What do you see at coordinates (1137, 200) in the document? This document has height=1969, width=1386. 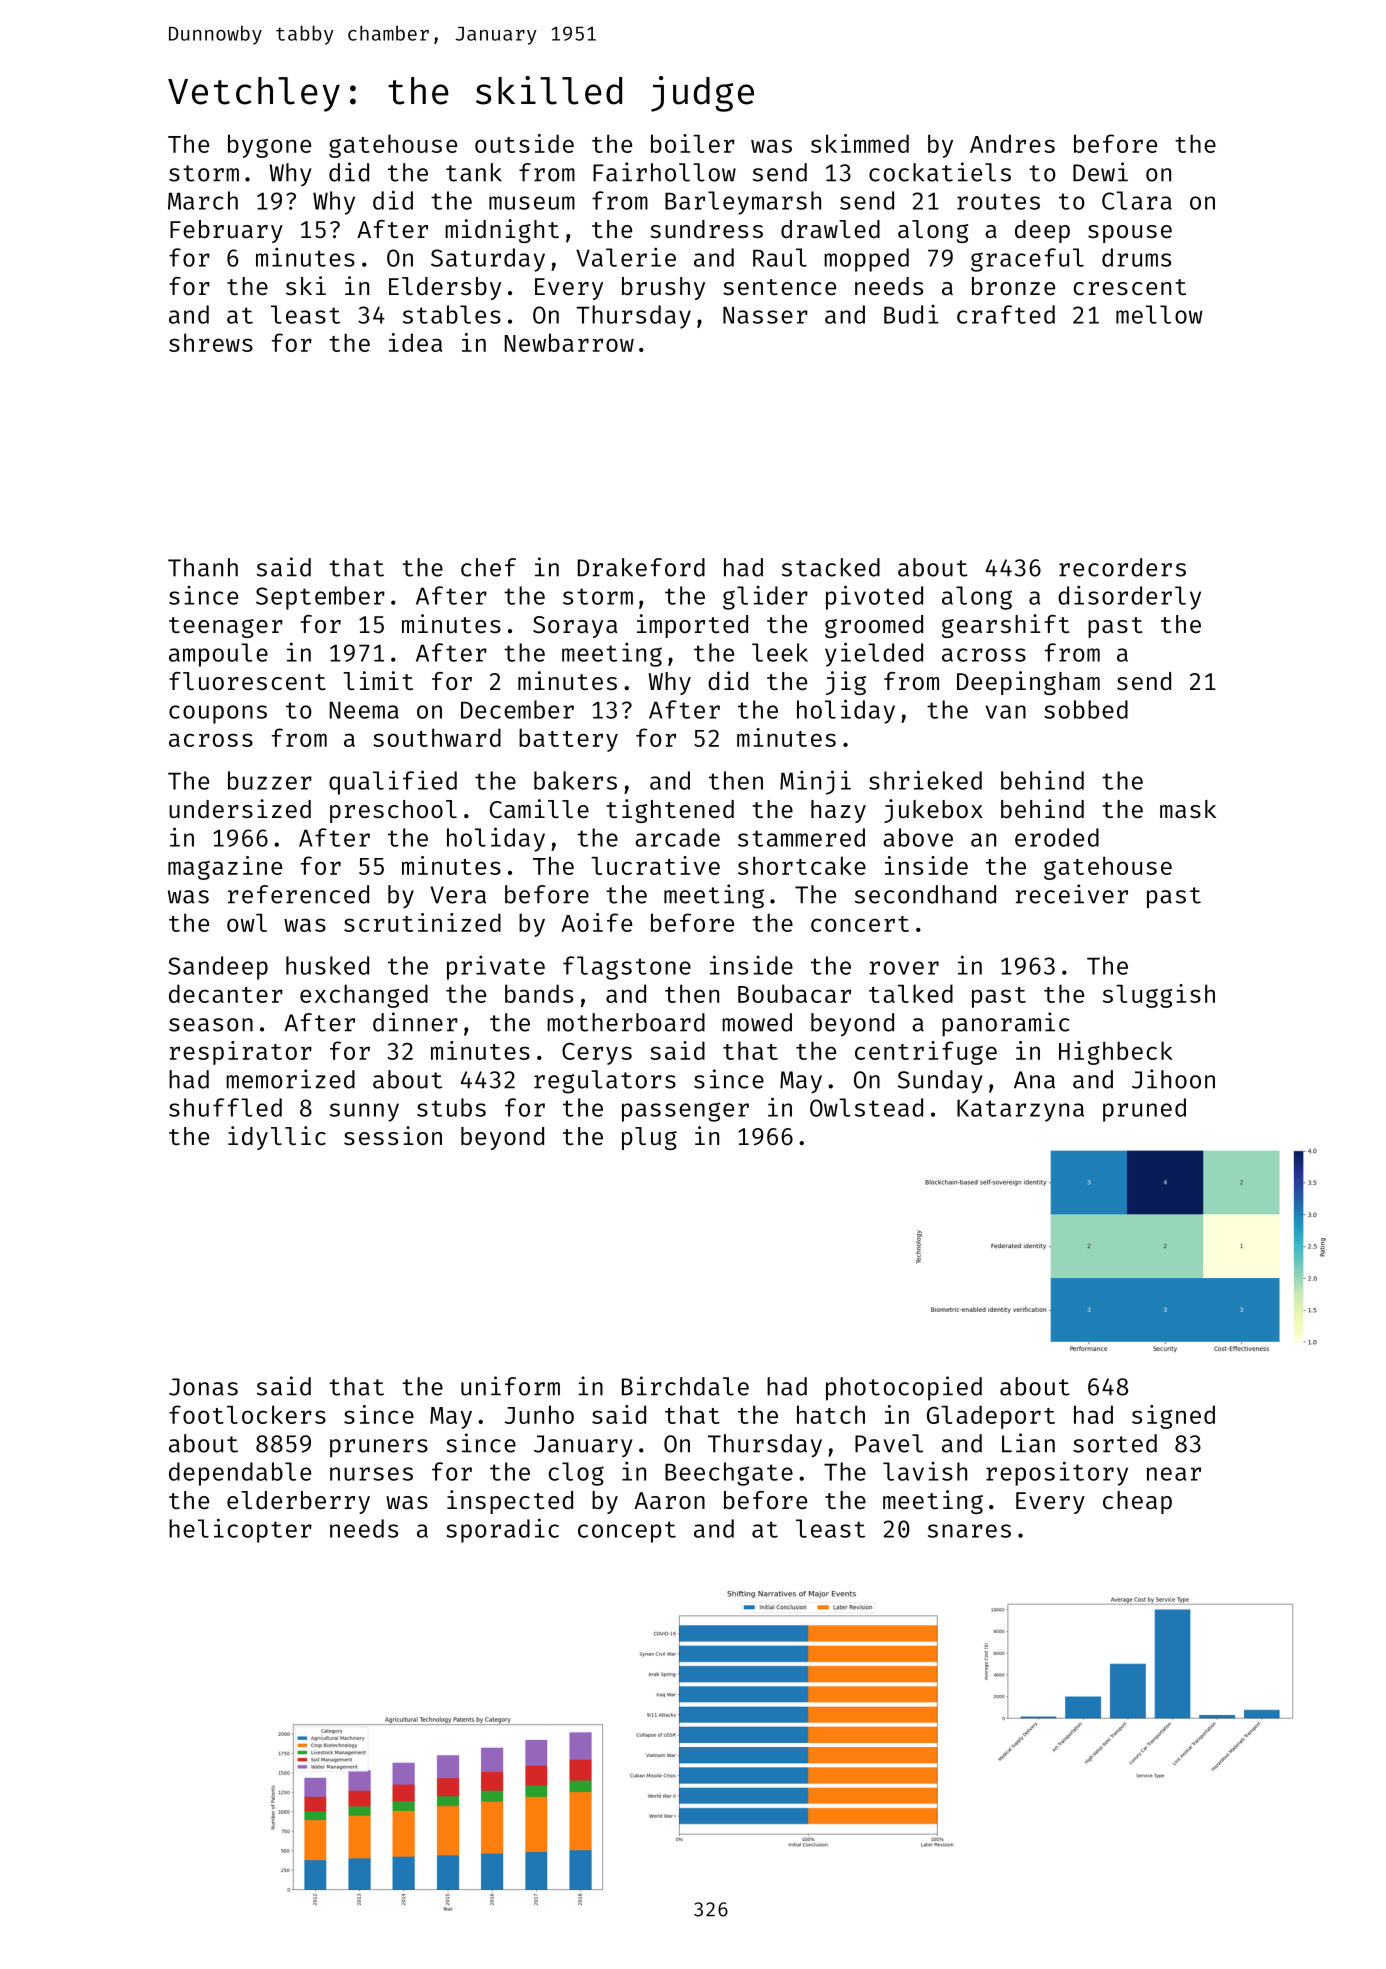 I see `Clara` at bounding box center [1137, 200].
